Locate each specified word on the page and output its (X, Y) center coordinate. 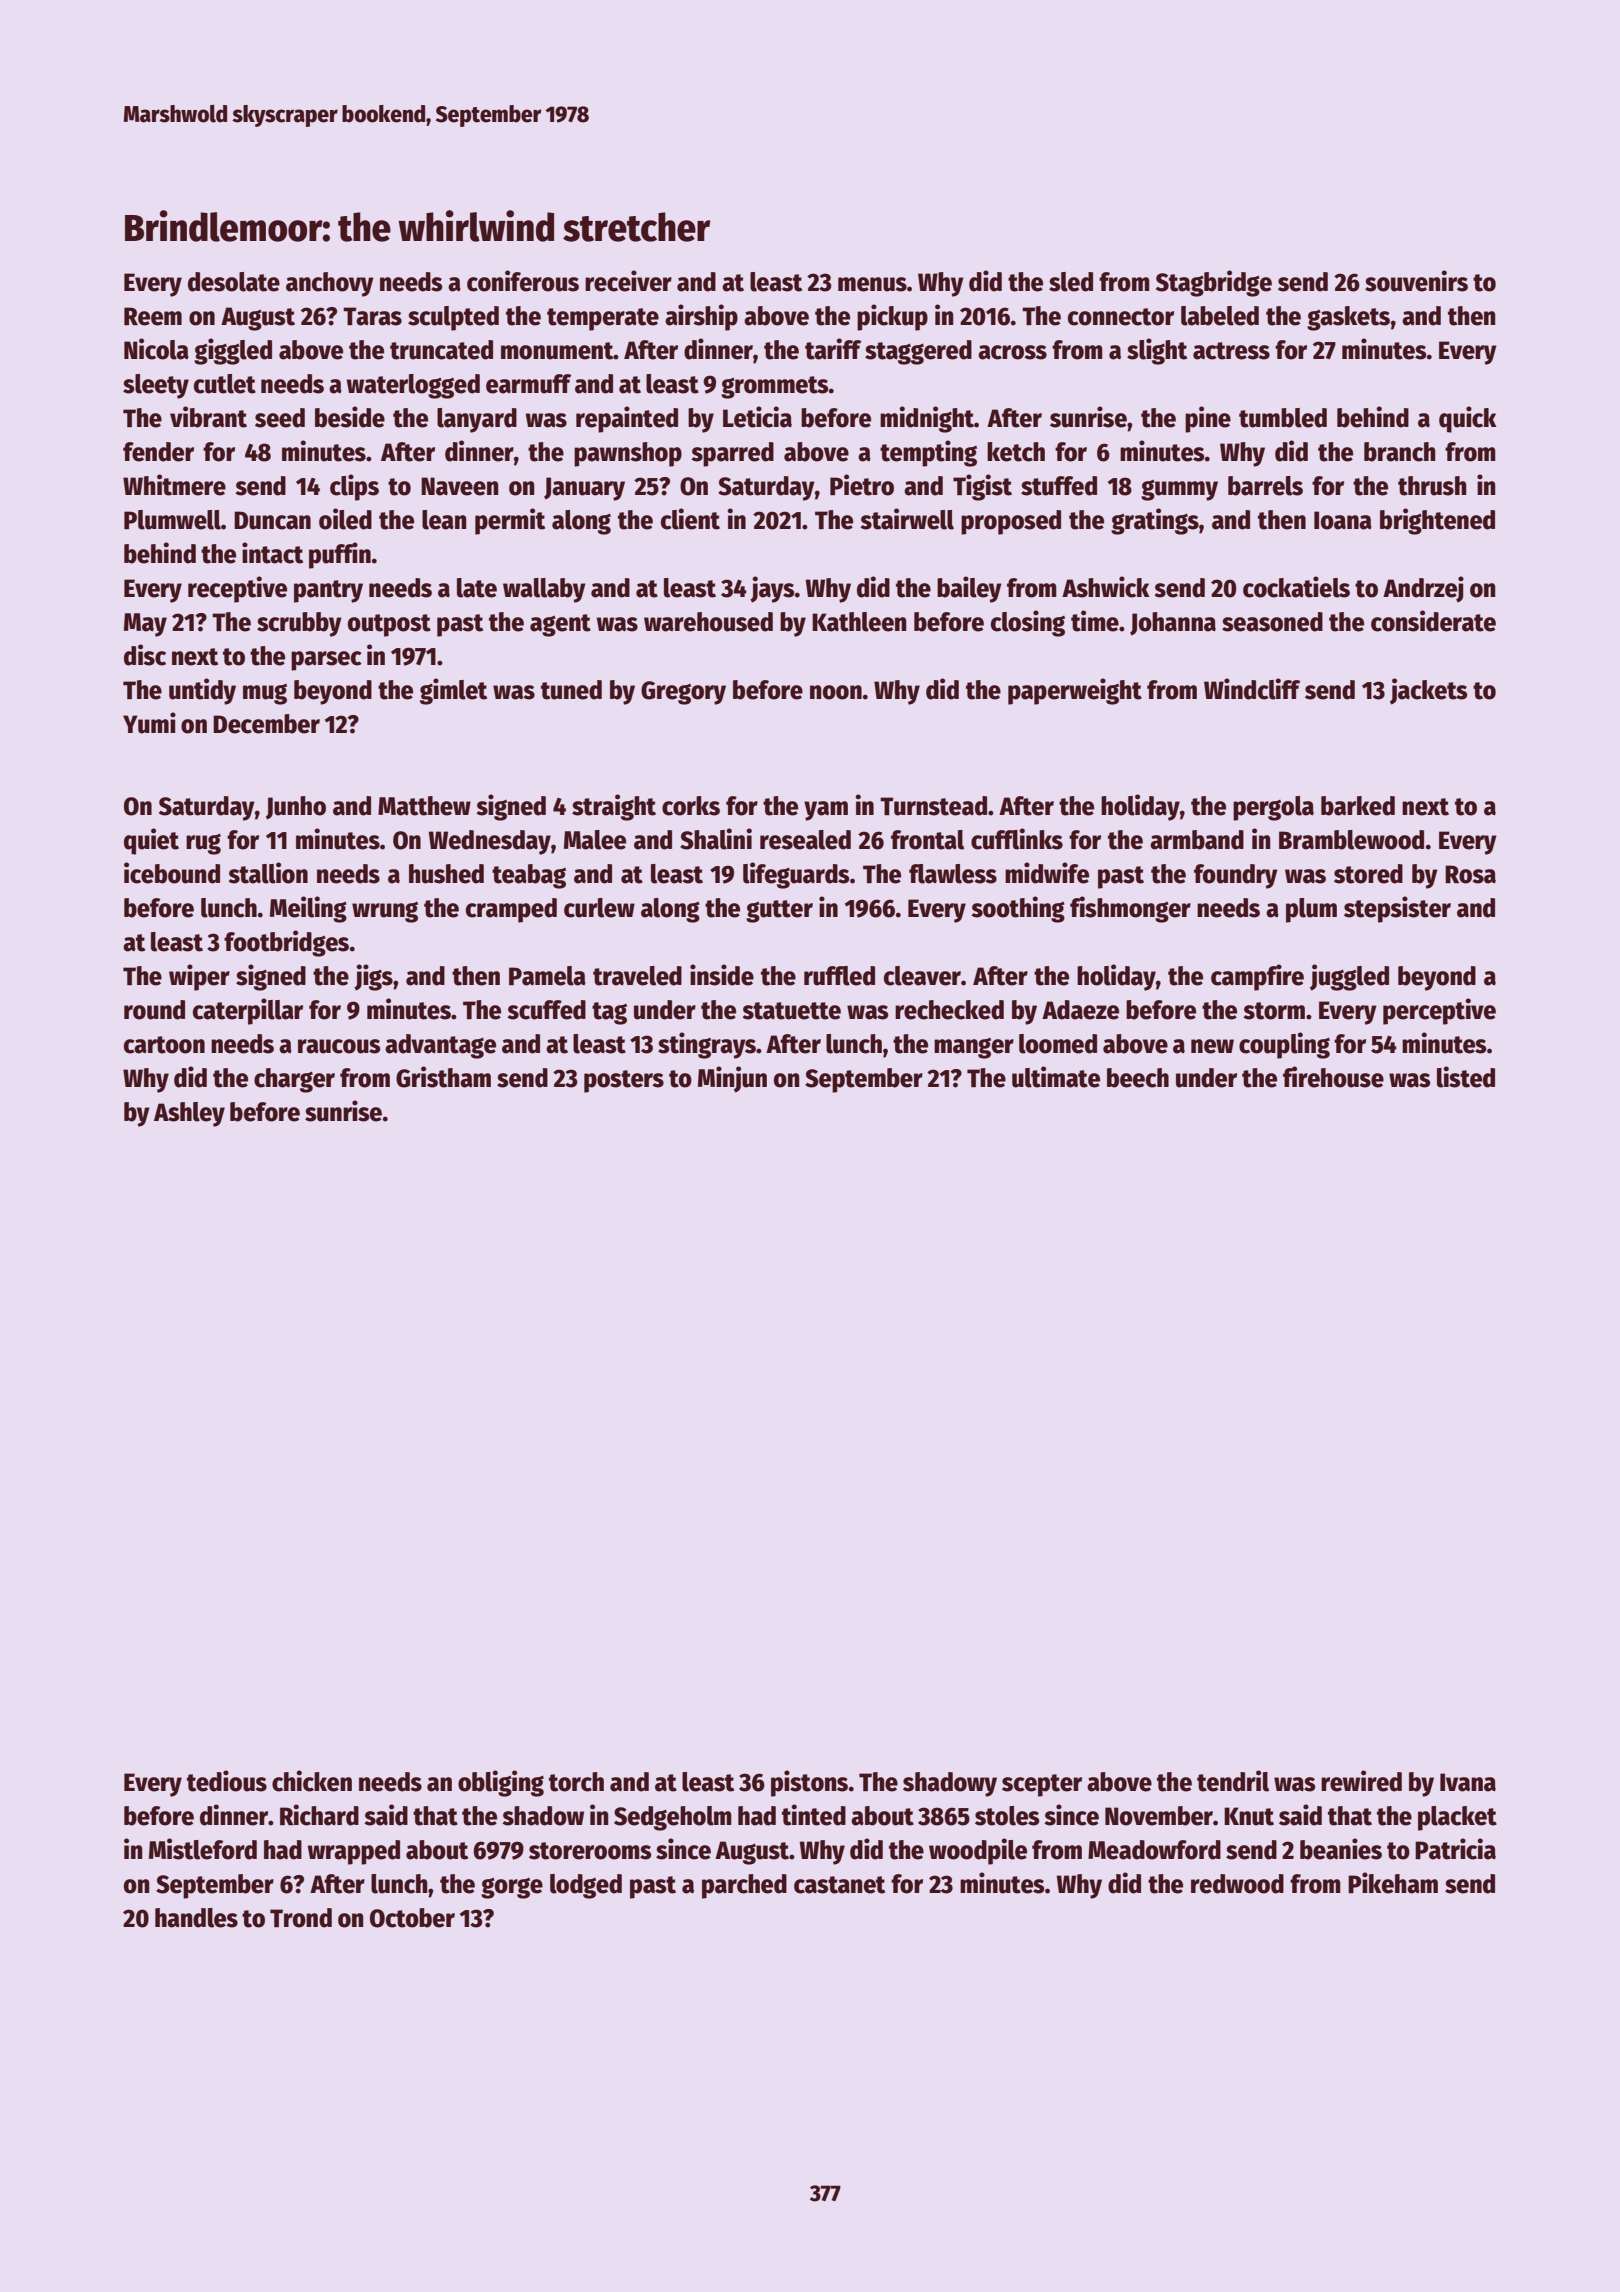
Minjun (732, 1079)
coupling (1284, 1045)
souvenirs (1416, 281)
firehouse (1333, 1077)
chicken (312, 1781)
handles (196, 1918)
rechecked (949, 1010)
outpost (389, 625)
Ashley (189, 1114)
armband (1197, 840)
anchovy (330, 284)
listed (1466, 1077)
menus (872, 284)
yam (826, 811)
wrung (385, 912)
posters (624, 1081)
